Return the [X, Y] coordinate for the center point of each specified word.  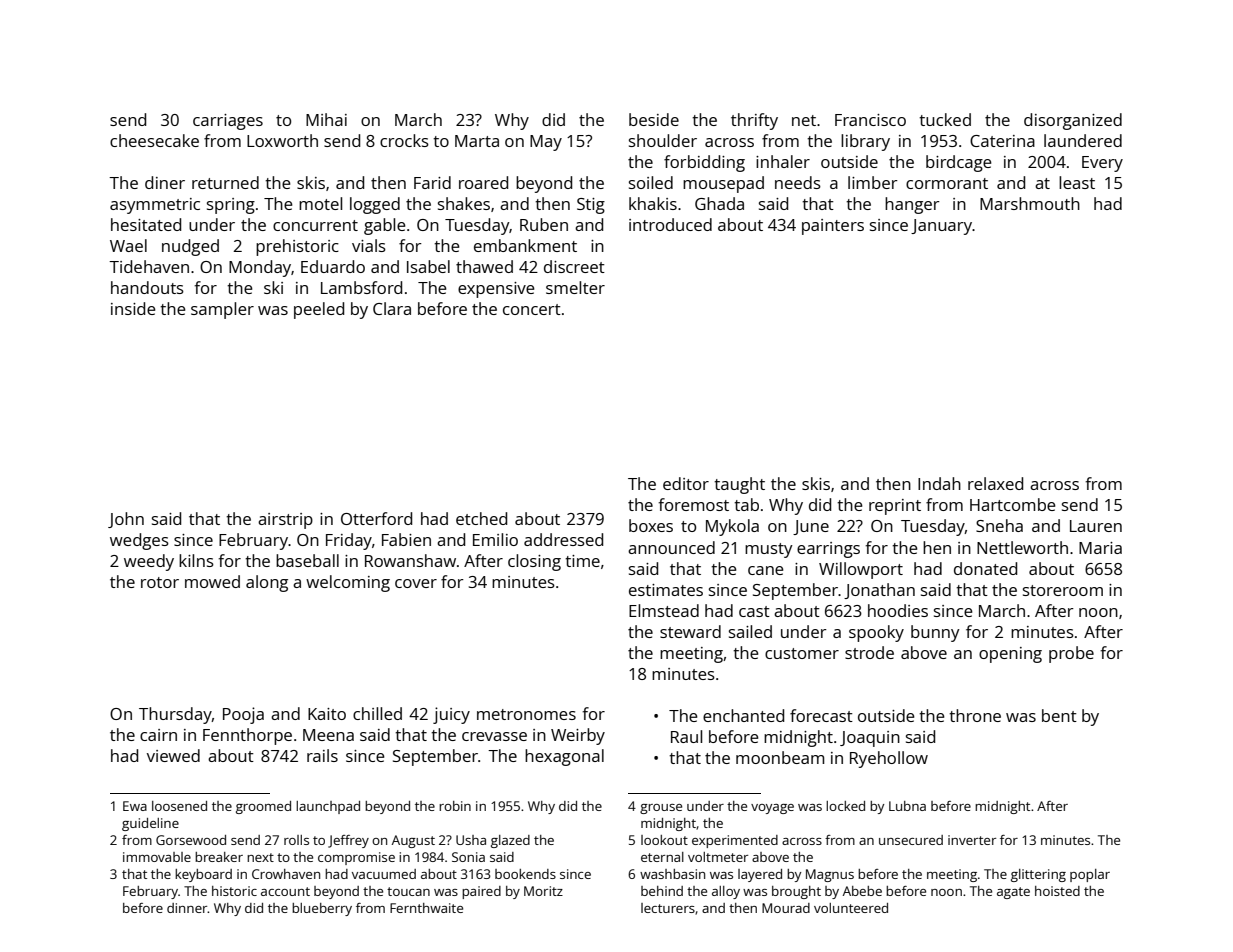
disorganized [1073, 121]
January [941, 227]
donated [985, 568]
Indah [939, 483]
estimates [666, 590]
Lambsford [361, 287]
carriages [228, 122]
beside [654, 119]
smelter [575, 287]
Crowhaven [286, 874]
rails [322, 755]
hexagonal [564, 757]
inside [133, 308]
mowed [212, 581]
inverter [972, 840]
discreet [574, 266]
